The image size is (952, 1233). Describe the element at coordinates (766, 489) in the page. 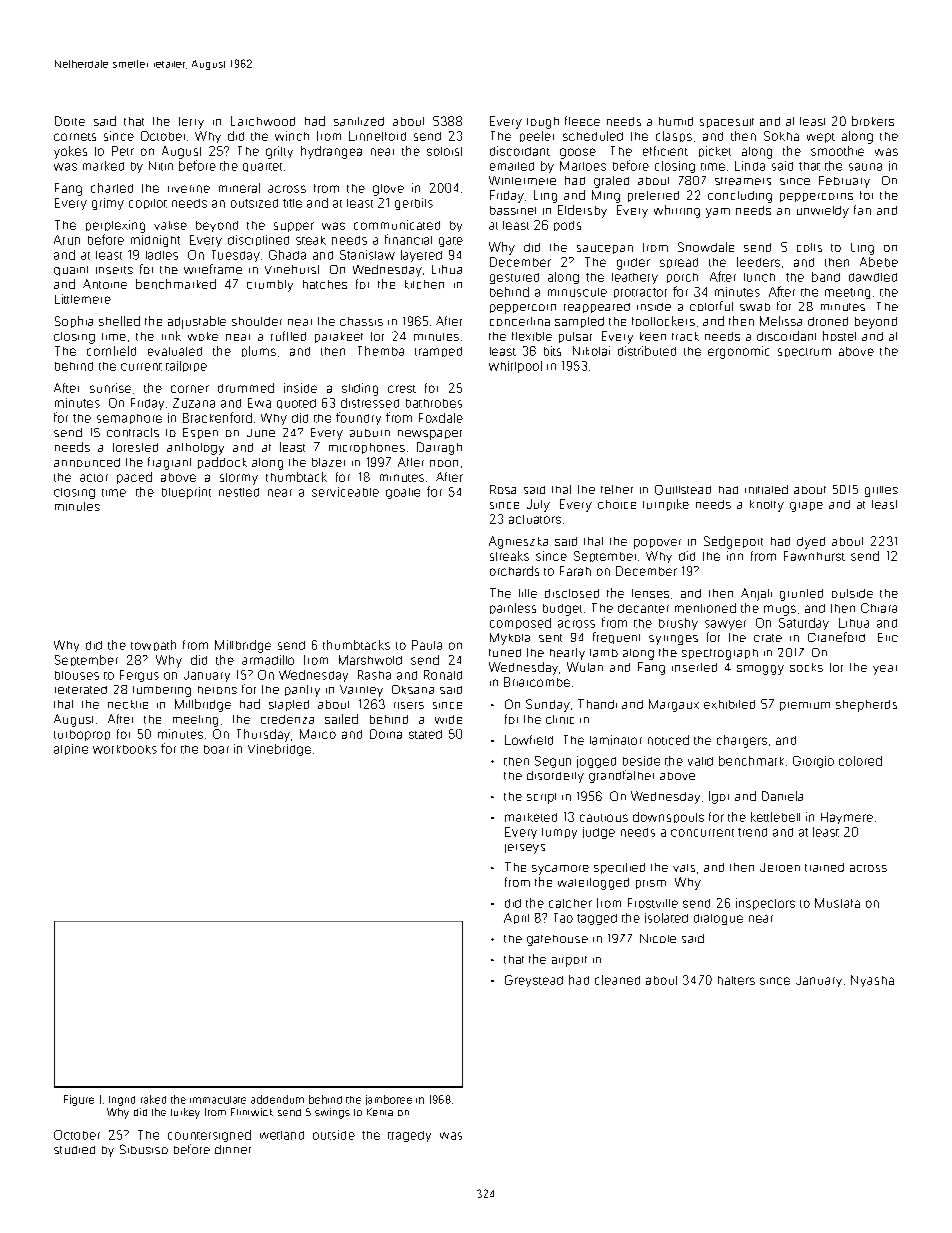

I see `initialed` at that location.
